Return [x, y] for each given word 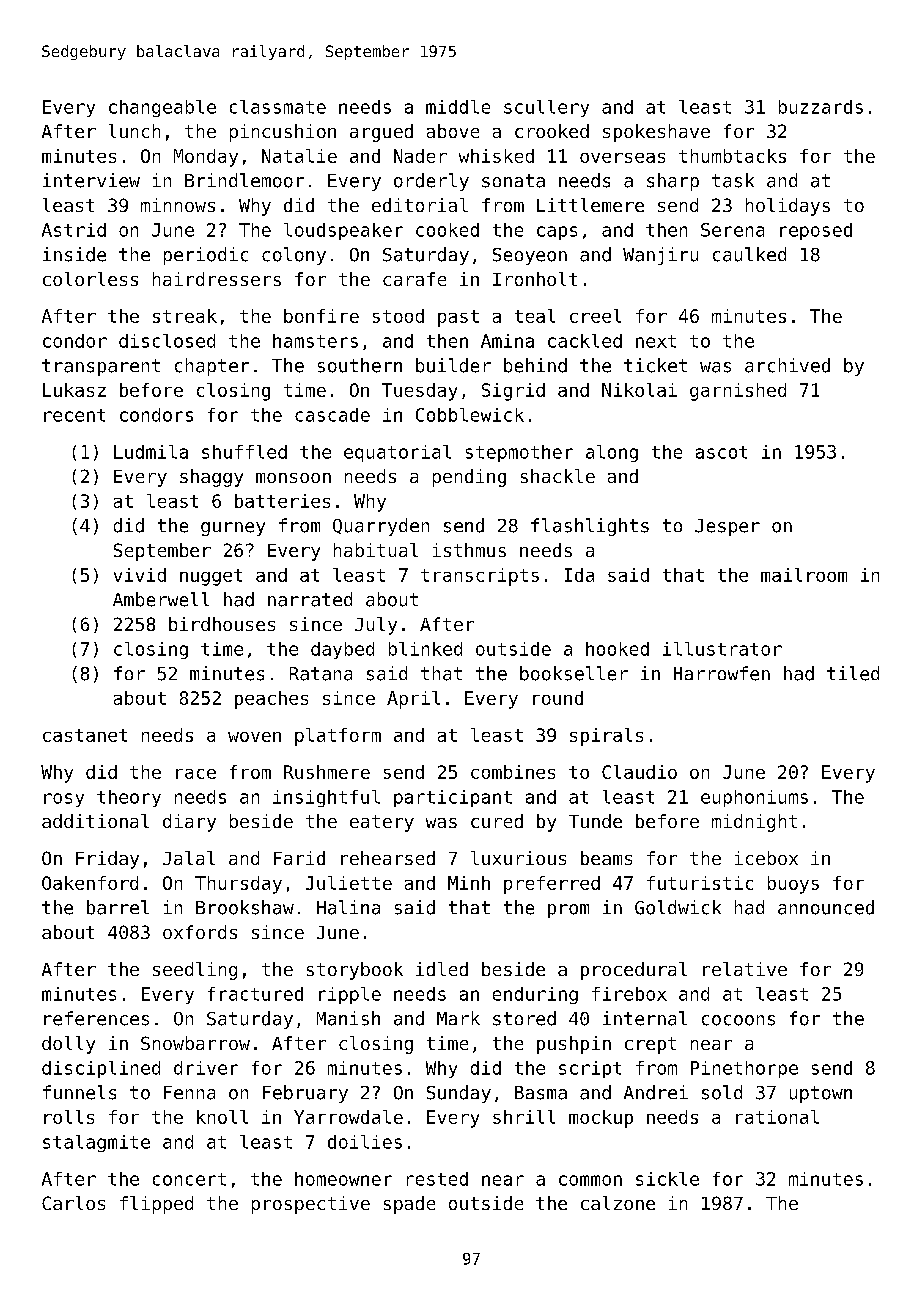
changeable [162, 108]
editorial [420, 205]
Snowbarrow [195, 1043]
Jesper [727, 527]
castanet [85, 735]
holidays [788, 207]
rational [777, 1117]
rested [437, 1179]
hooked [617, 649]
